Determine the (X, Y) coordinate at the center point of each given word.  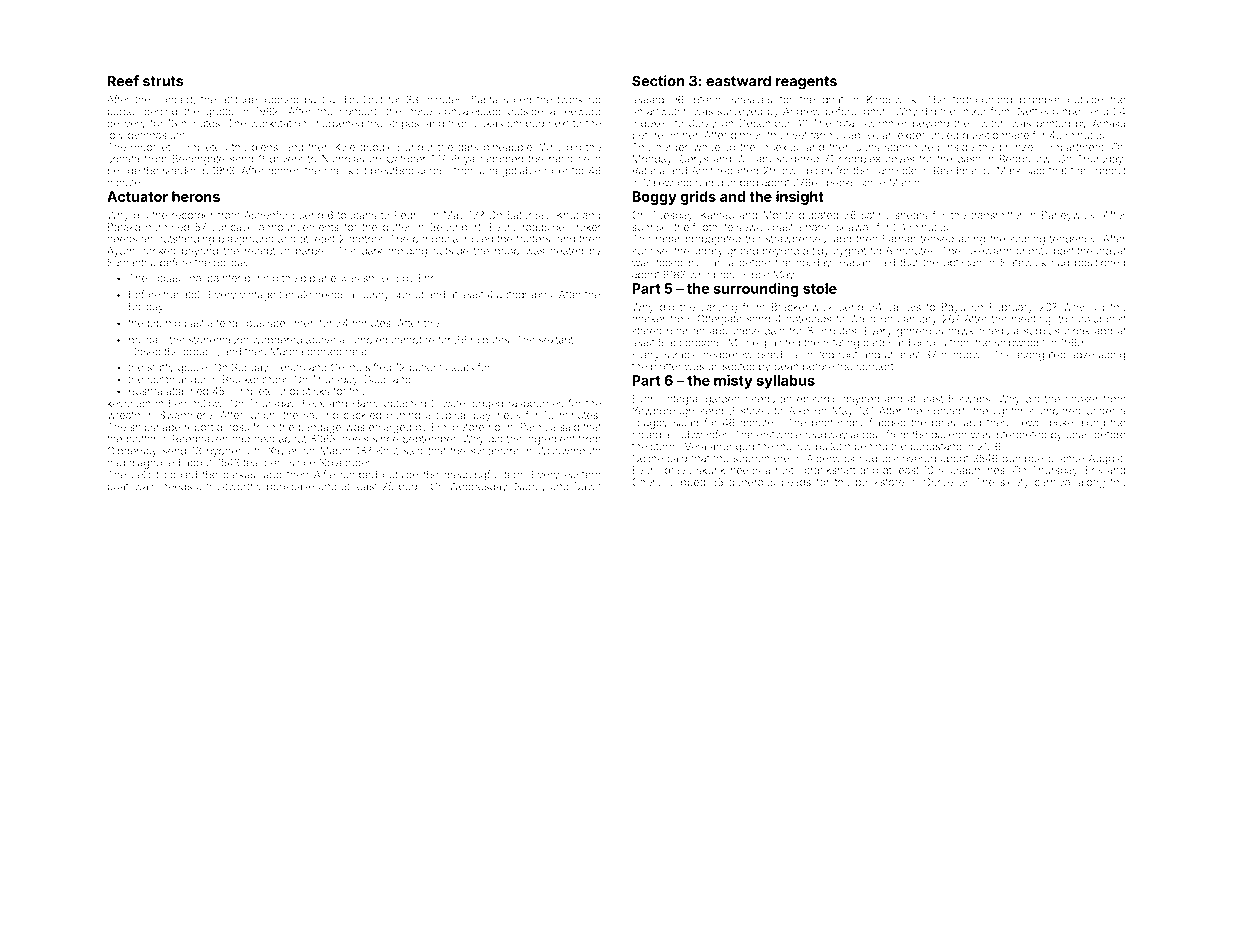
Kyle (345, 148)
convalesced (470, 111)
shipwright (1020, 343)
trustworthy (234, 487)
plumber (1040, 101)
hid (173, 323)
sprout (408, 296)
